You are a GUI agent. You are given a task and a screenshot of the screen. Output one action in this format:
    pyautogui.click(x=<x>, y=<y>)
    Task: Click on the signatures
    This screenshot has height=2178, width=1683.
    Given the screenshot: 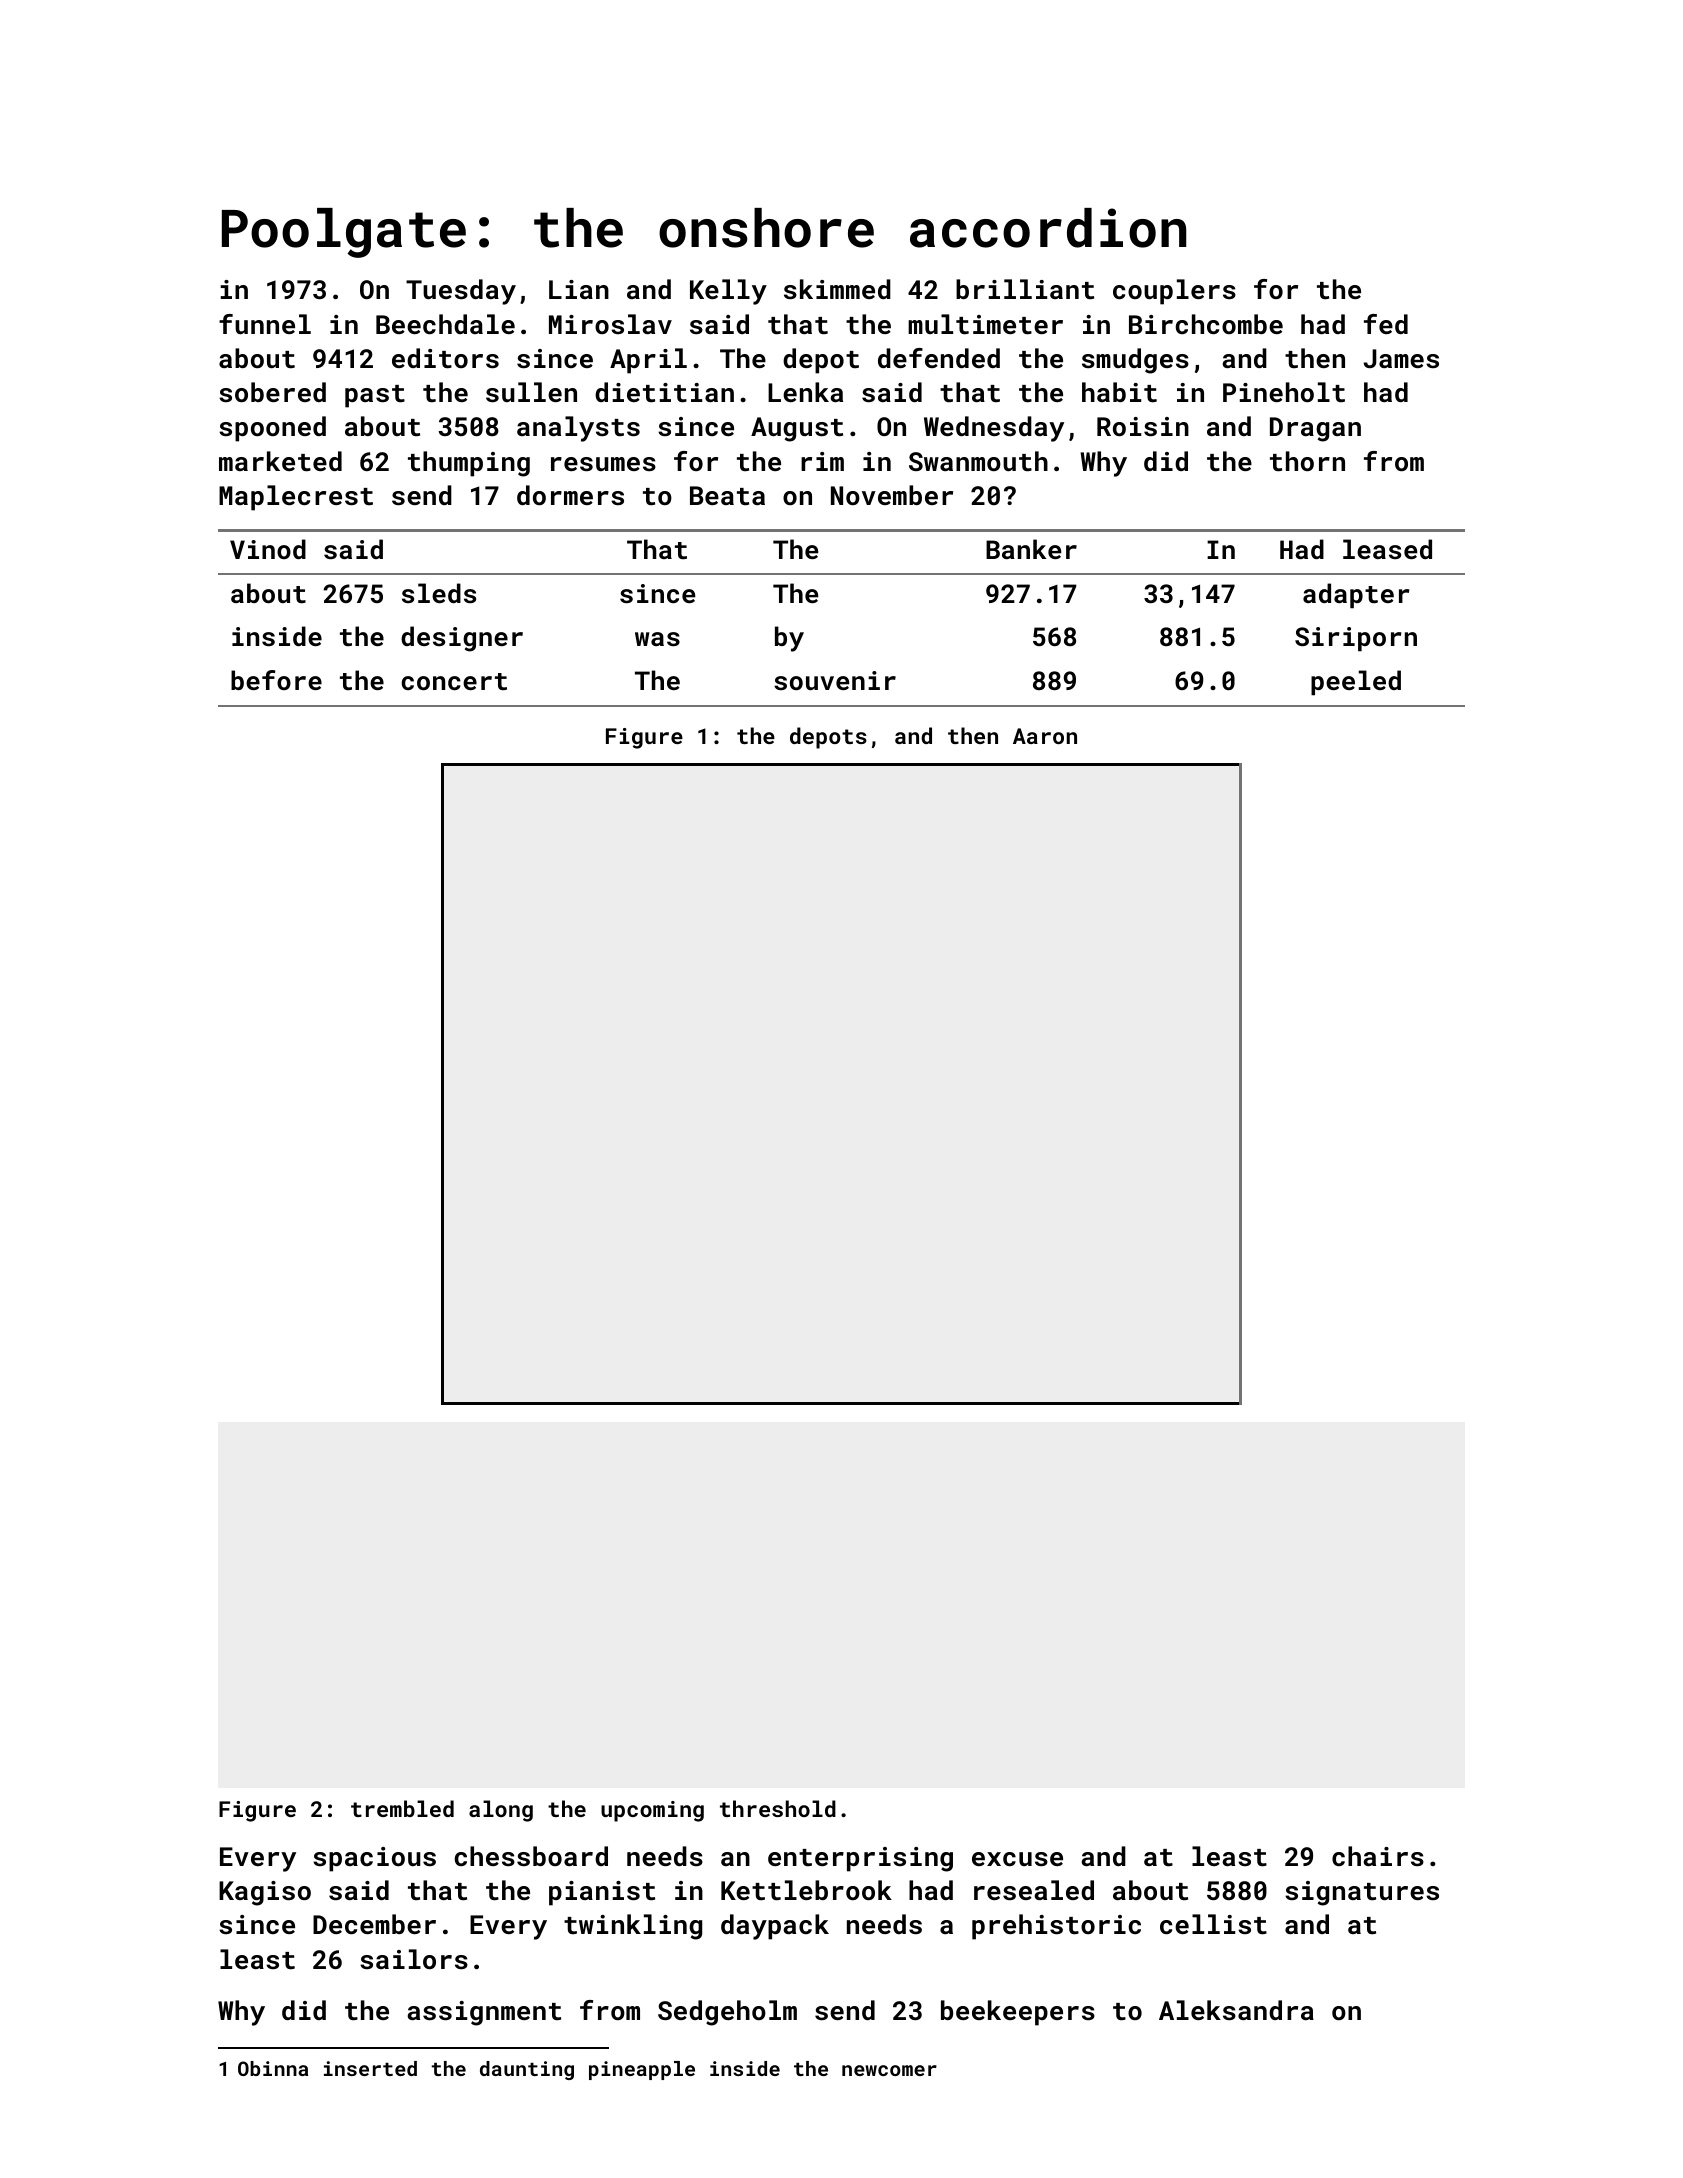 What is the action you would take?
    pyautogui.click(x=1362, y=1893)
